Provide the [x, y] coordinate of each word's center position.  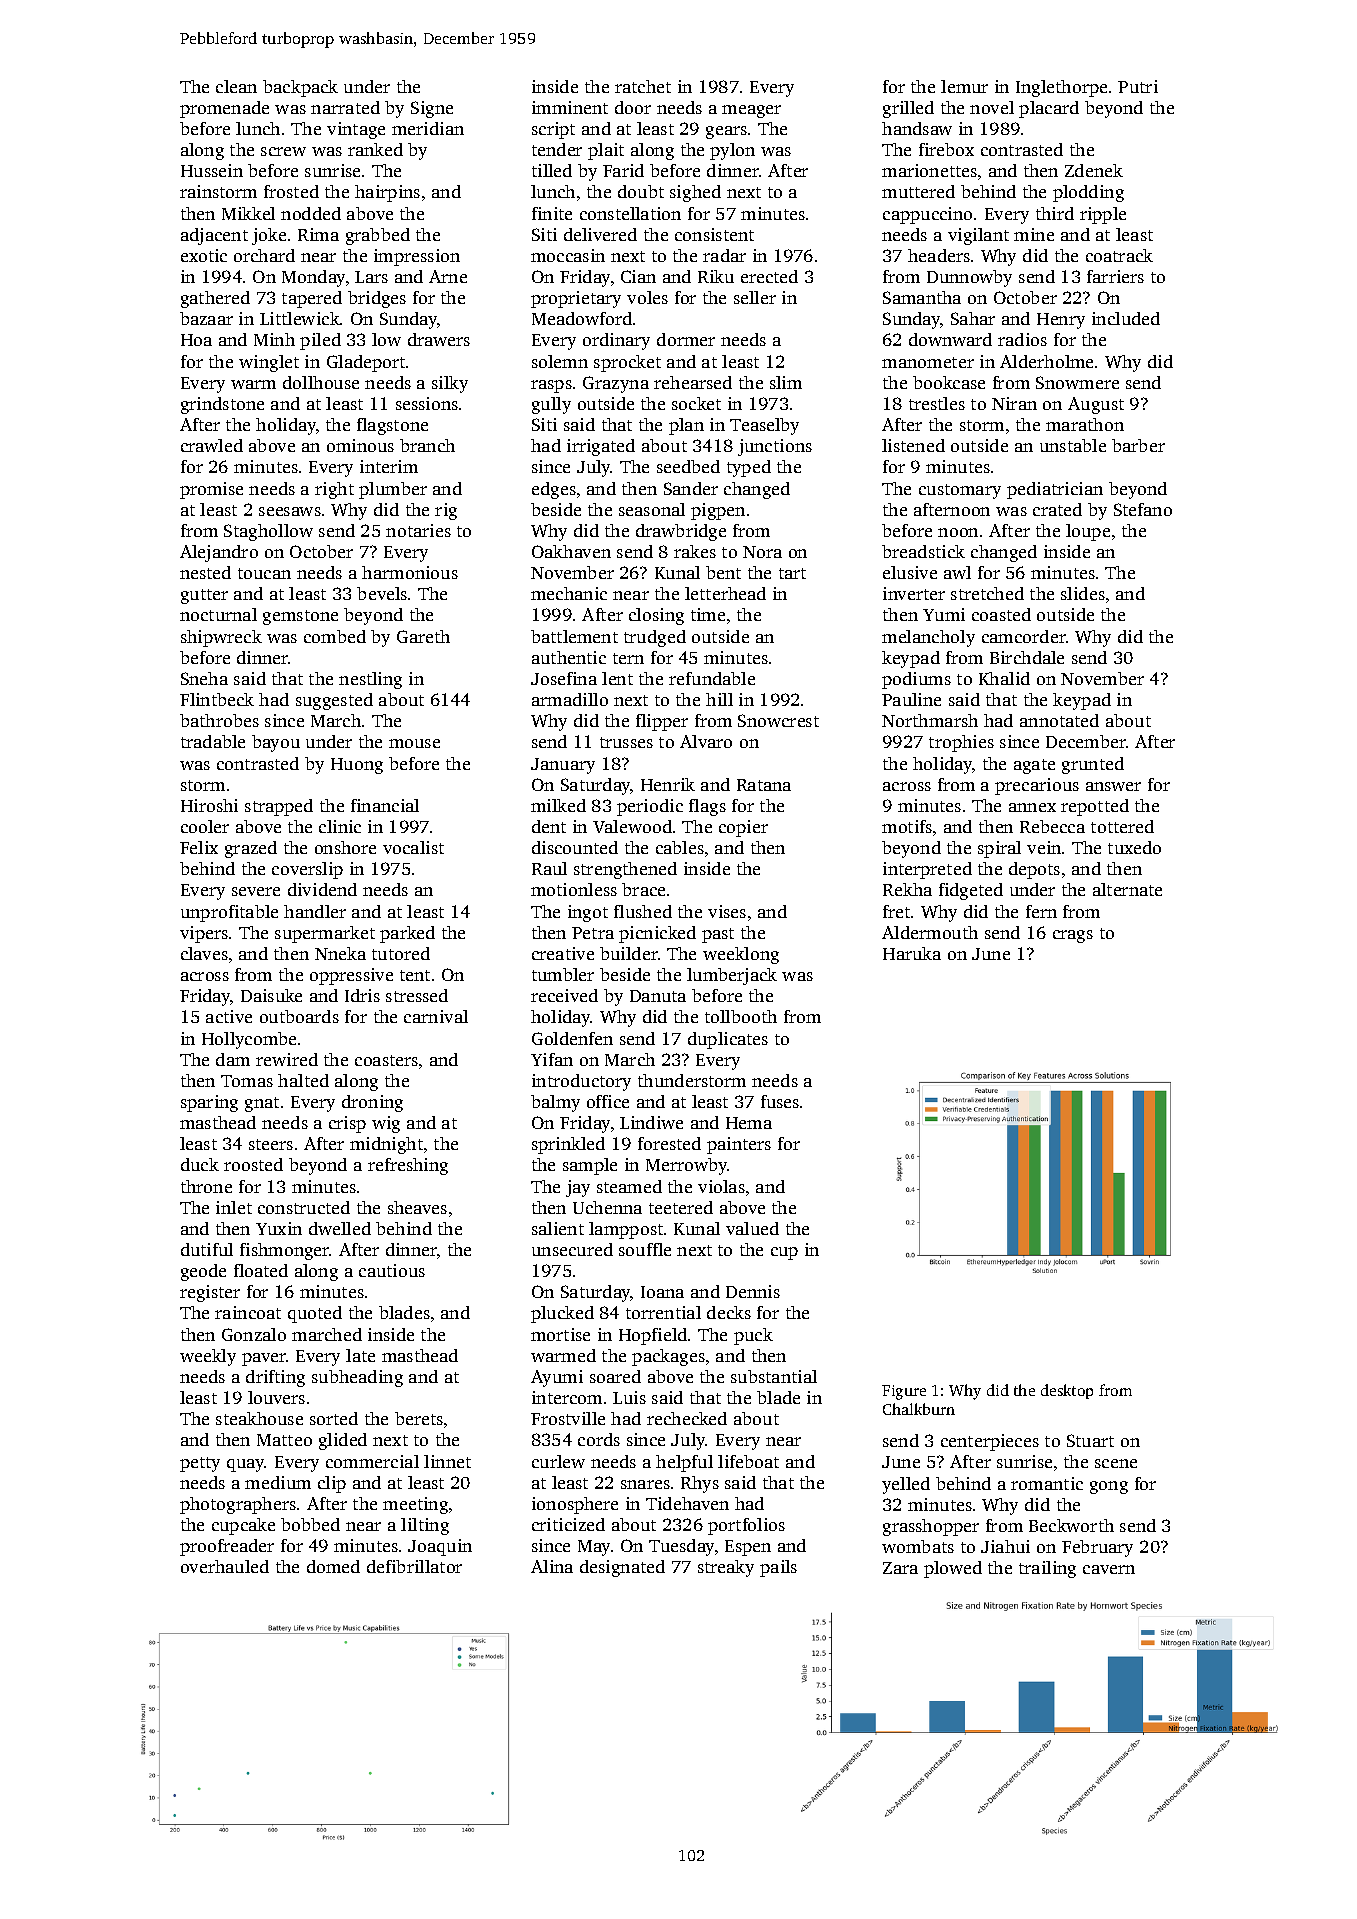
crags [1073, 936]
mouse [414, 743]
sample [590, 1166]
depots [1034, 870]
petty [200, 1464]
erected [769, 276]
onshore [345, 847]
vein [1044, 847]
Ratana [764, 785]
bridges [377, 299]
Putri [1138, 86]
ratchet [643, 86]
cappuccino [927, 215]
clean [236, 86]
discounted [575, 847]
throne [206, 1186]
